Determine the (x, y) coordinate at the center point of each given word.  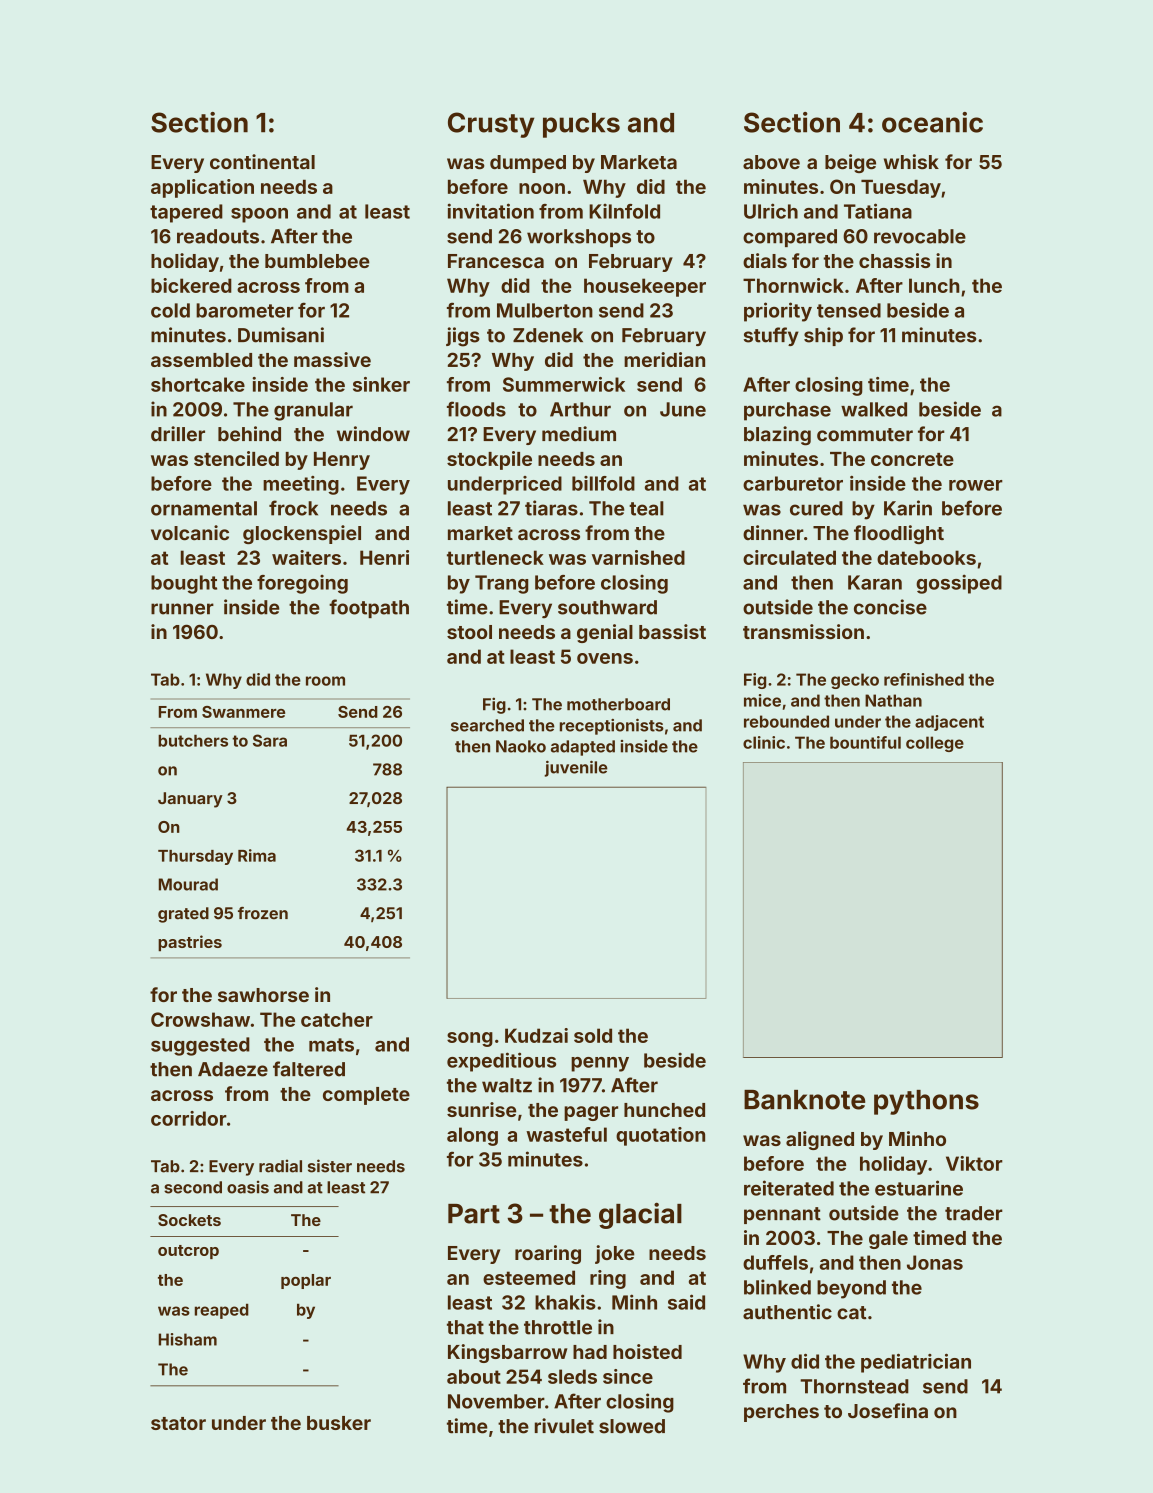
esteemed (529, 1277)
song (470, 1039)
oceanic (932, 122)
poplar (306, 1281)
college (935, 744)
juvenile (576, 768)
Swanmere (243, 712)
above (771, 162)
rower (976, 485)
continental (262, 162)
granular (313, 411)
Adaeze (233, 1069)
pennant (782, 1215)
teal (646, 508)
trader (974, 1213)
